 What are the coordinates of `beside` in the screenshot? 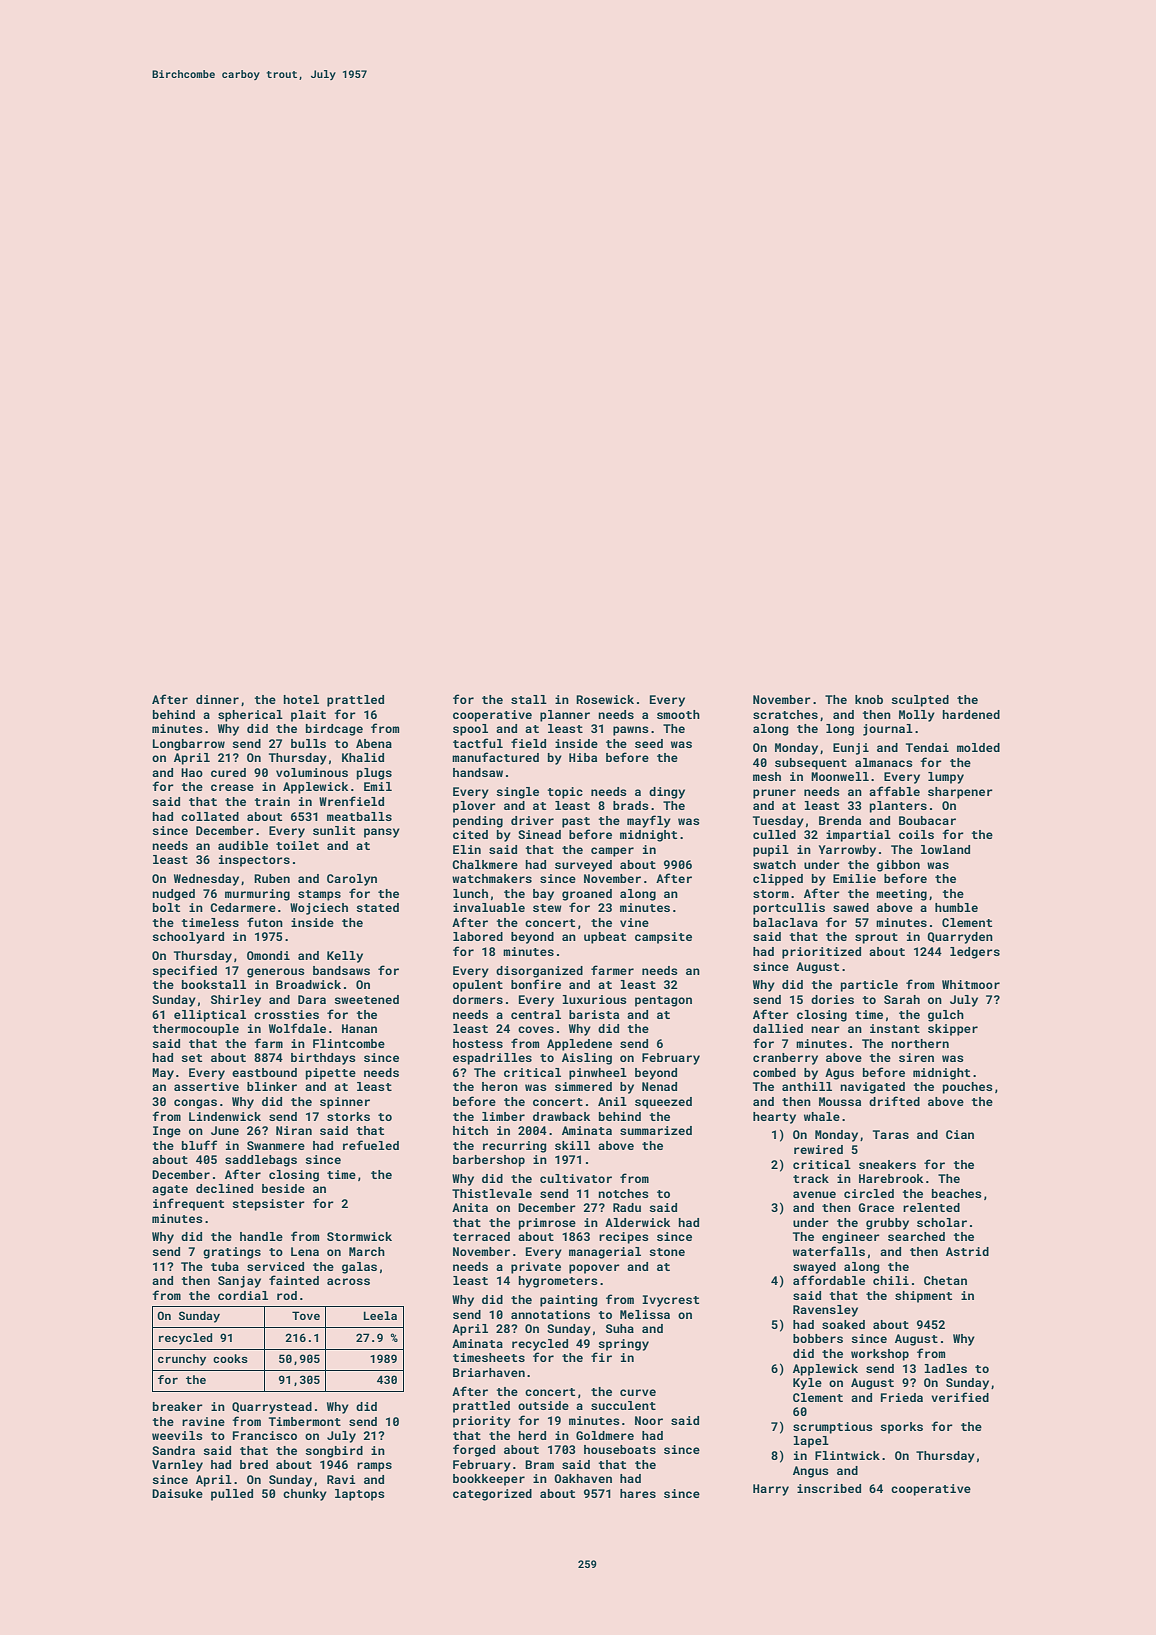 It's located at (283, 1188).
